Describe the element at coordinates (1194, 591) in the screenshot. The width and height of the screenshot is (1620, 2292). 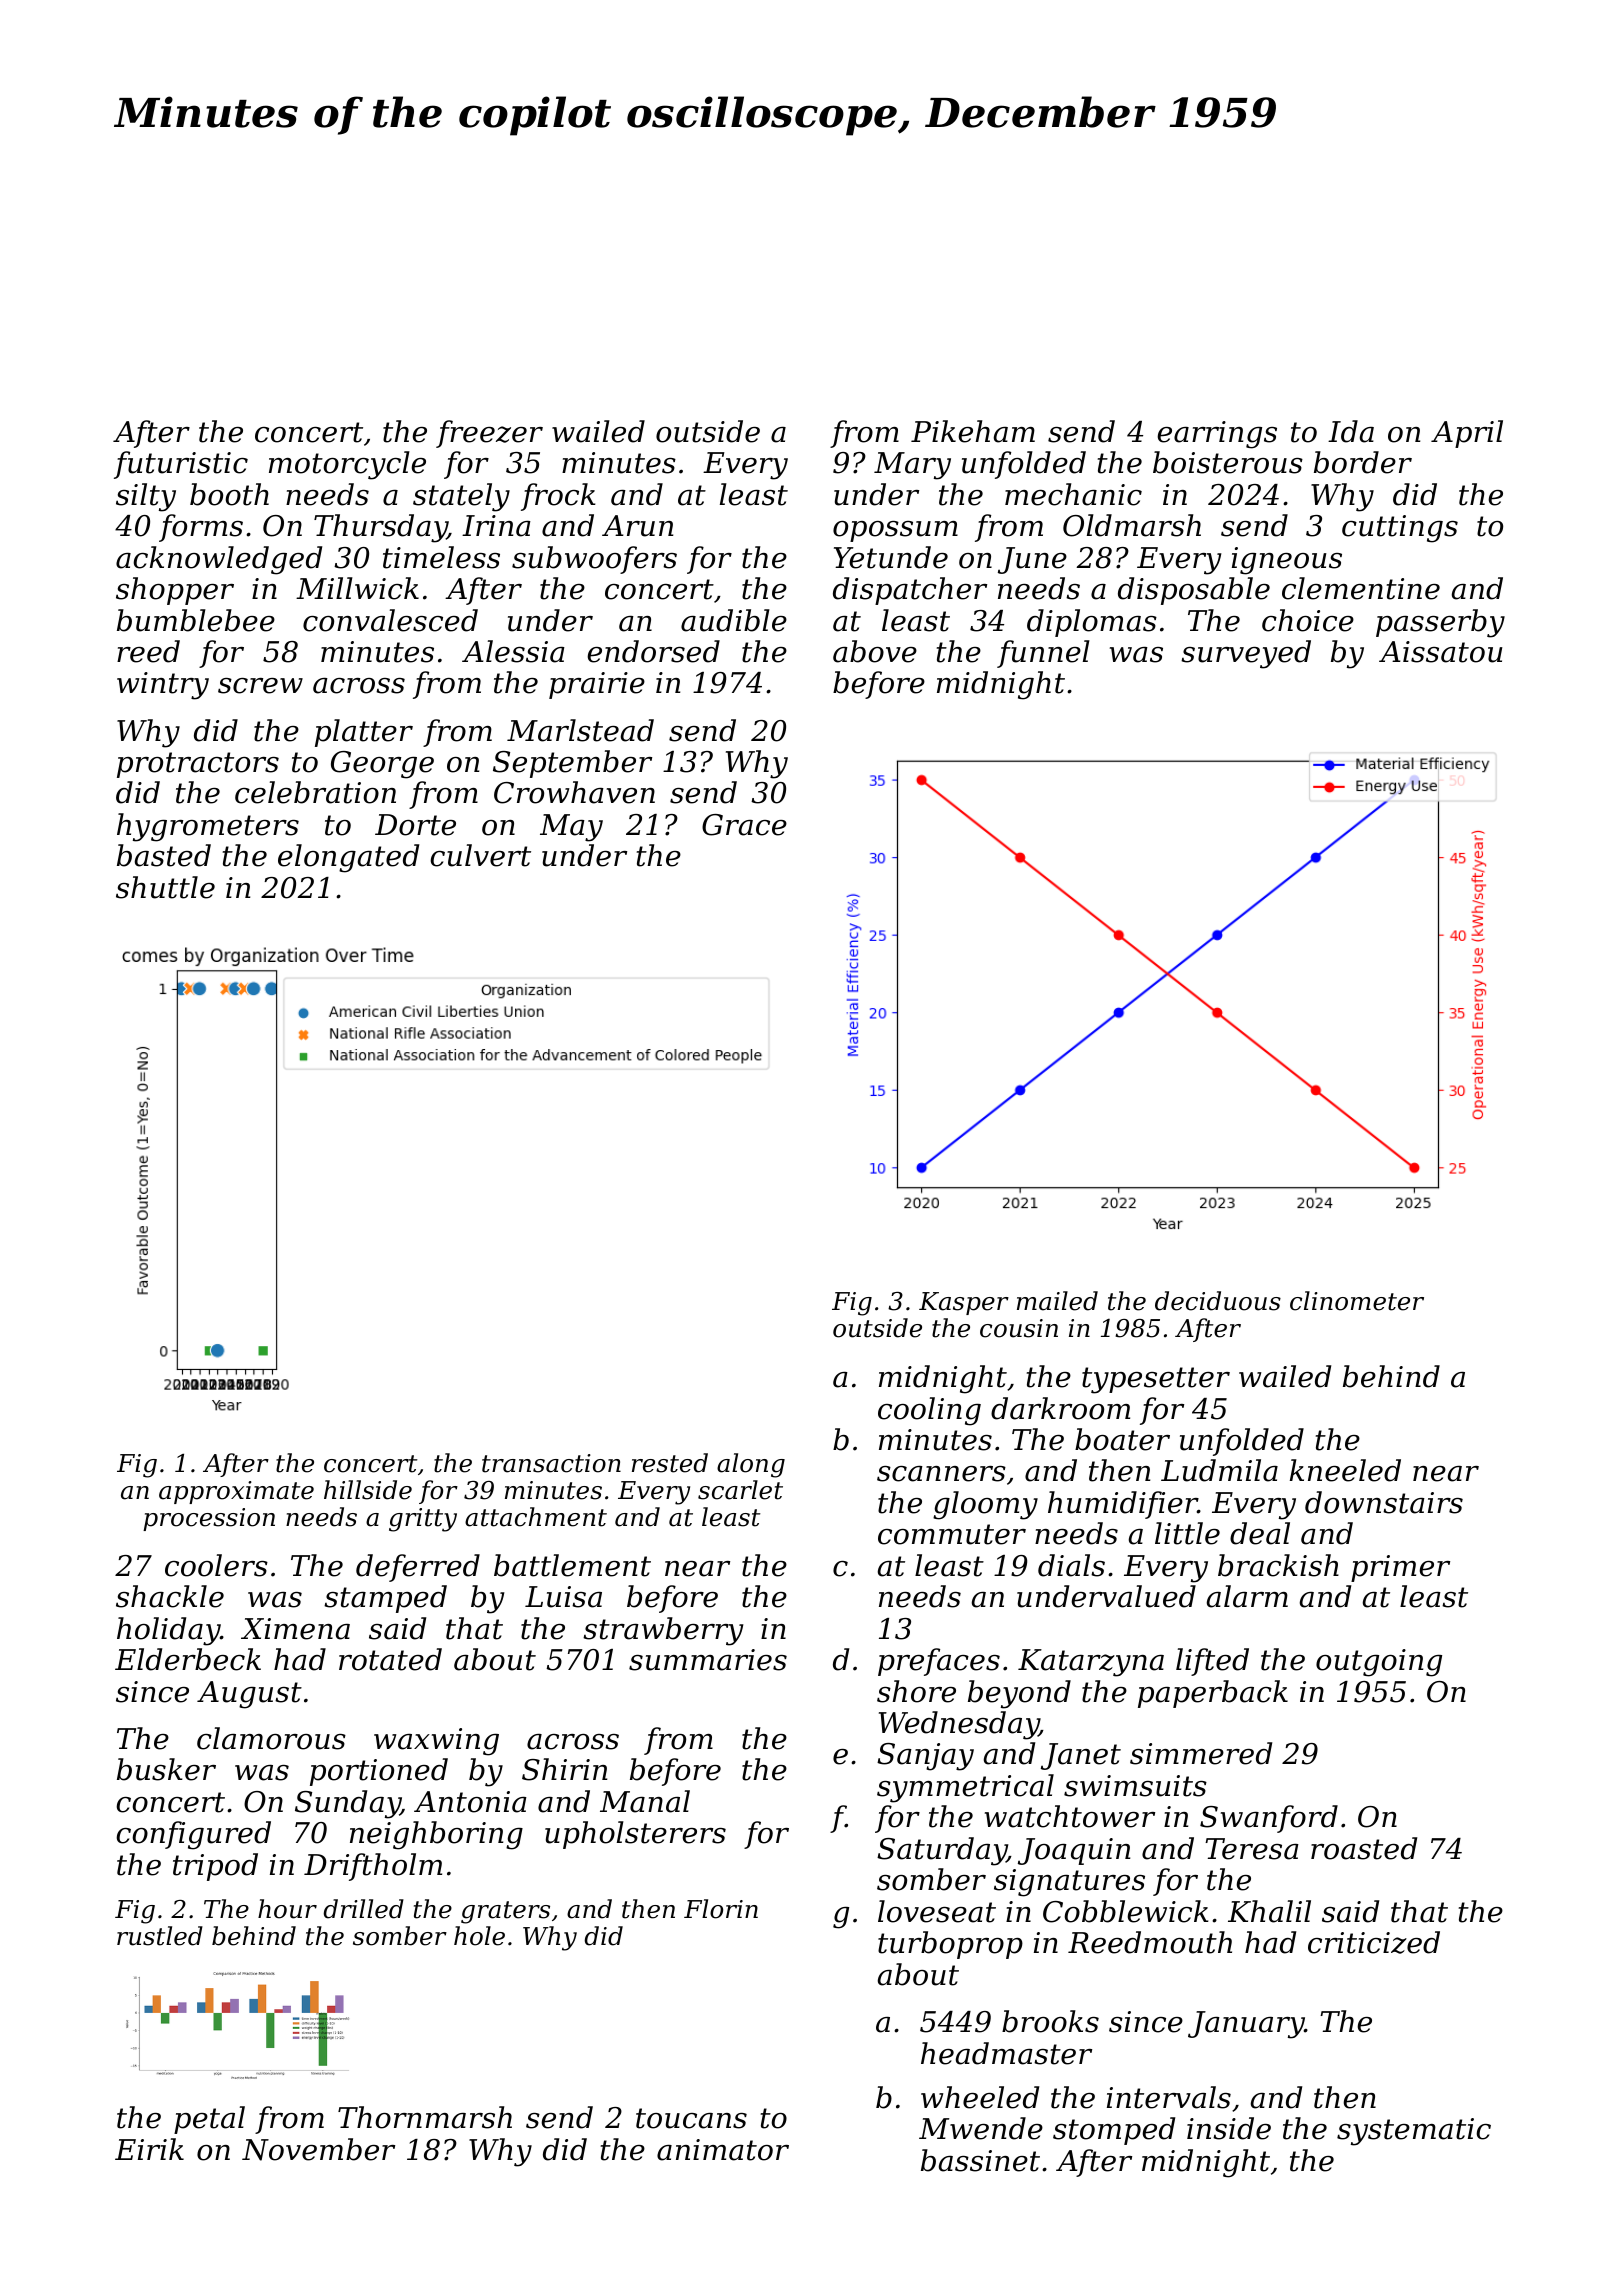
I see `disposable` at that location.
